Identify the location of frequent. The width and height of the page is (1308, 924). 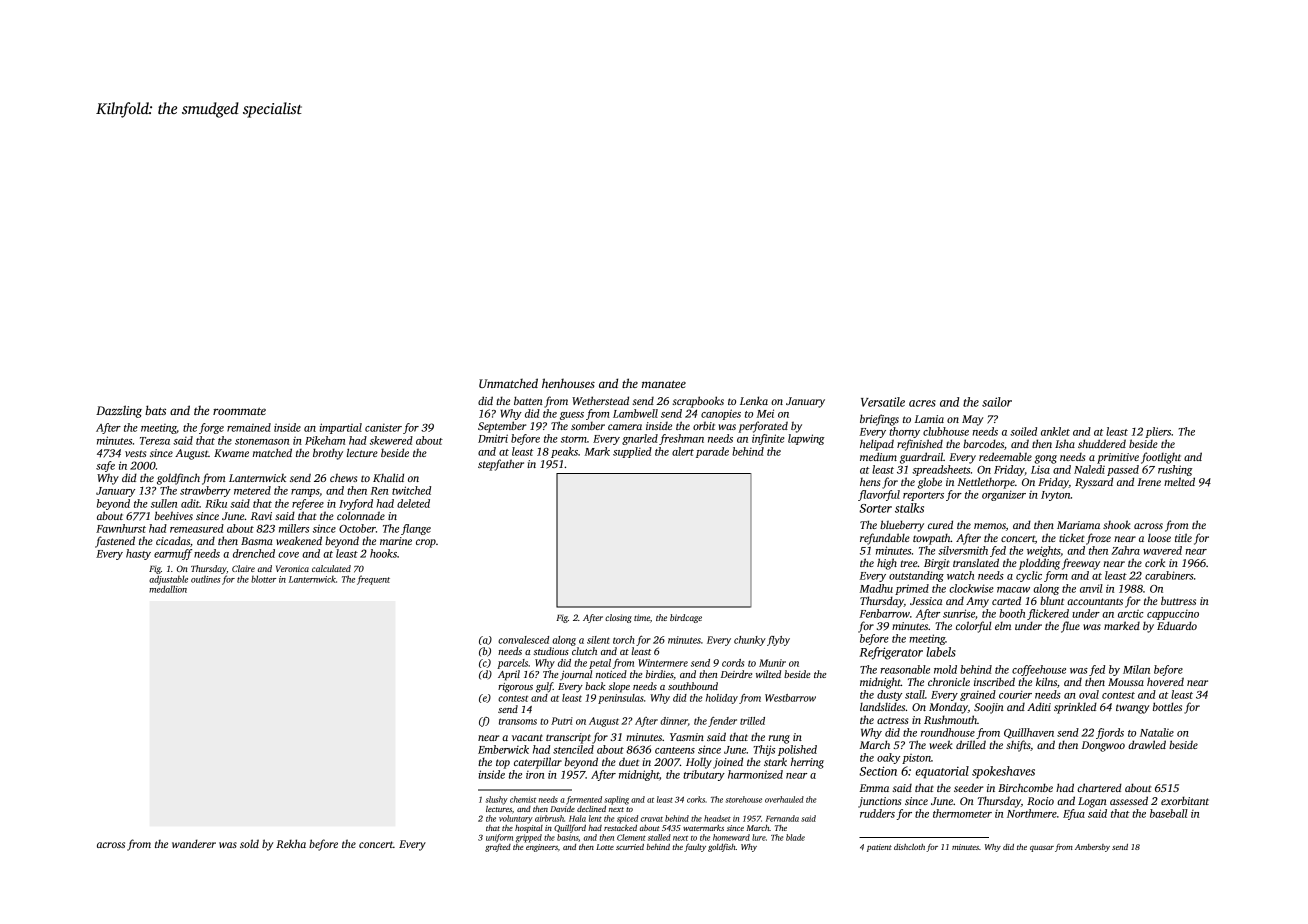
(373, 580).
